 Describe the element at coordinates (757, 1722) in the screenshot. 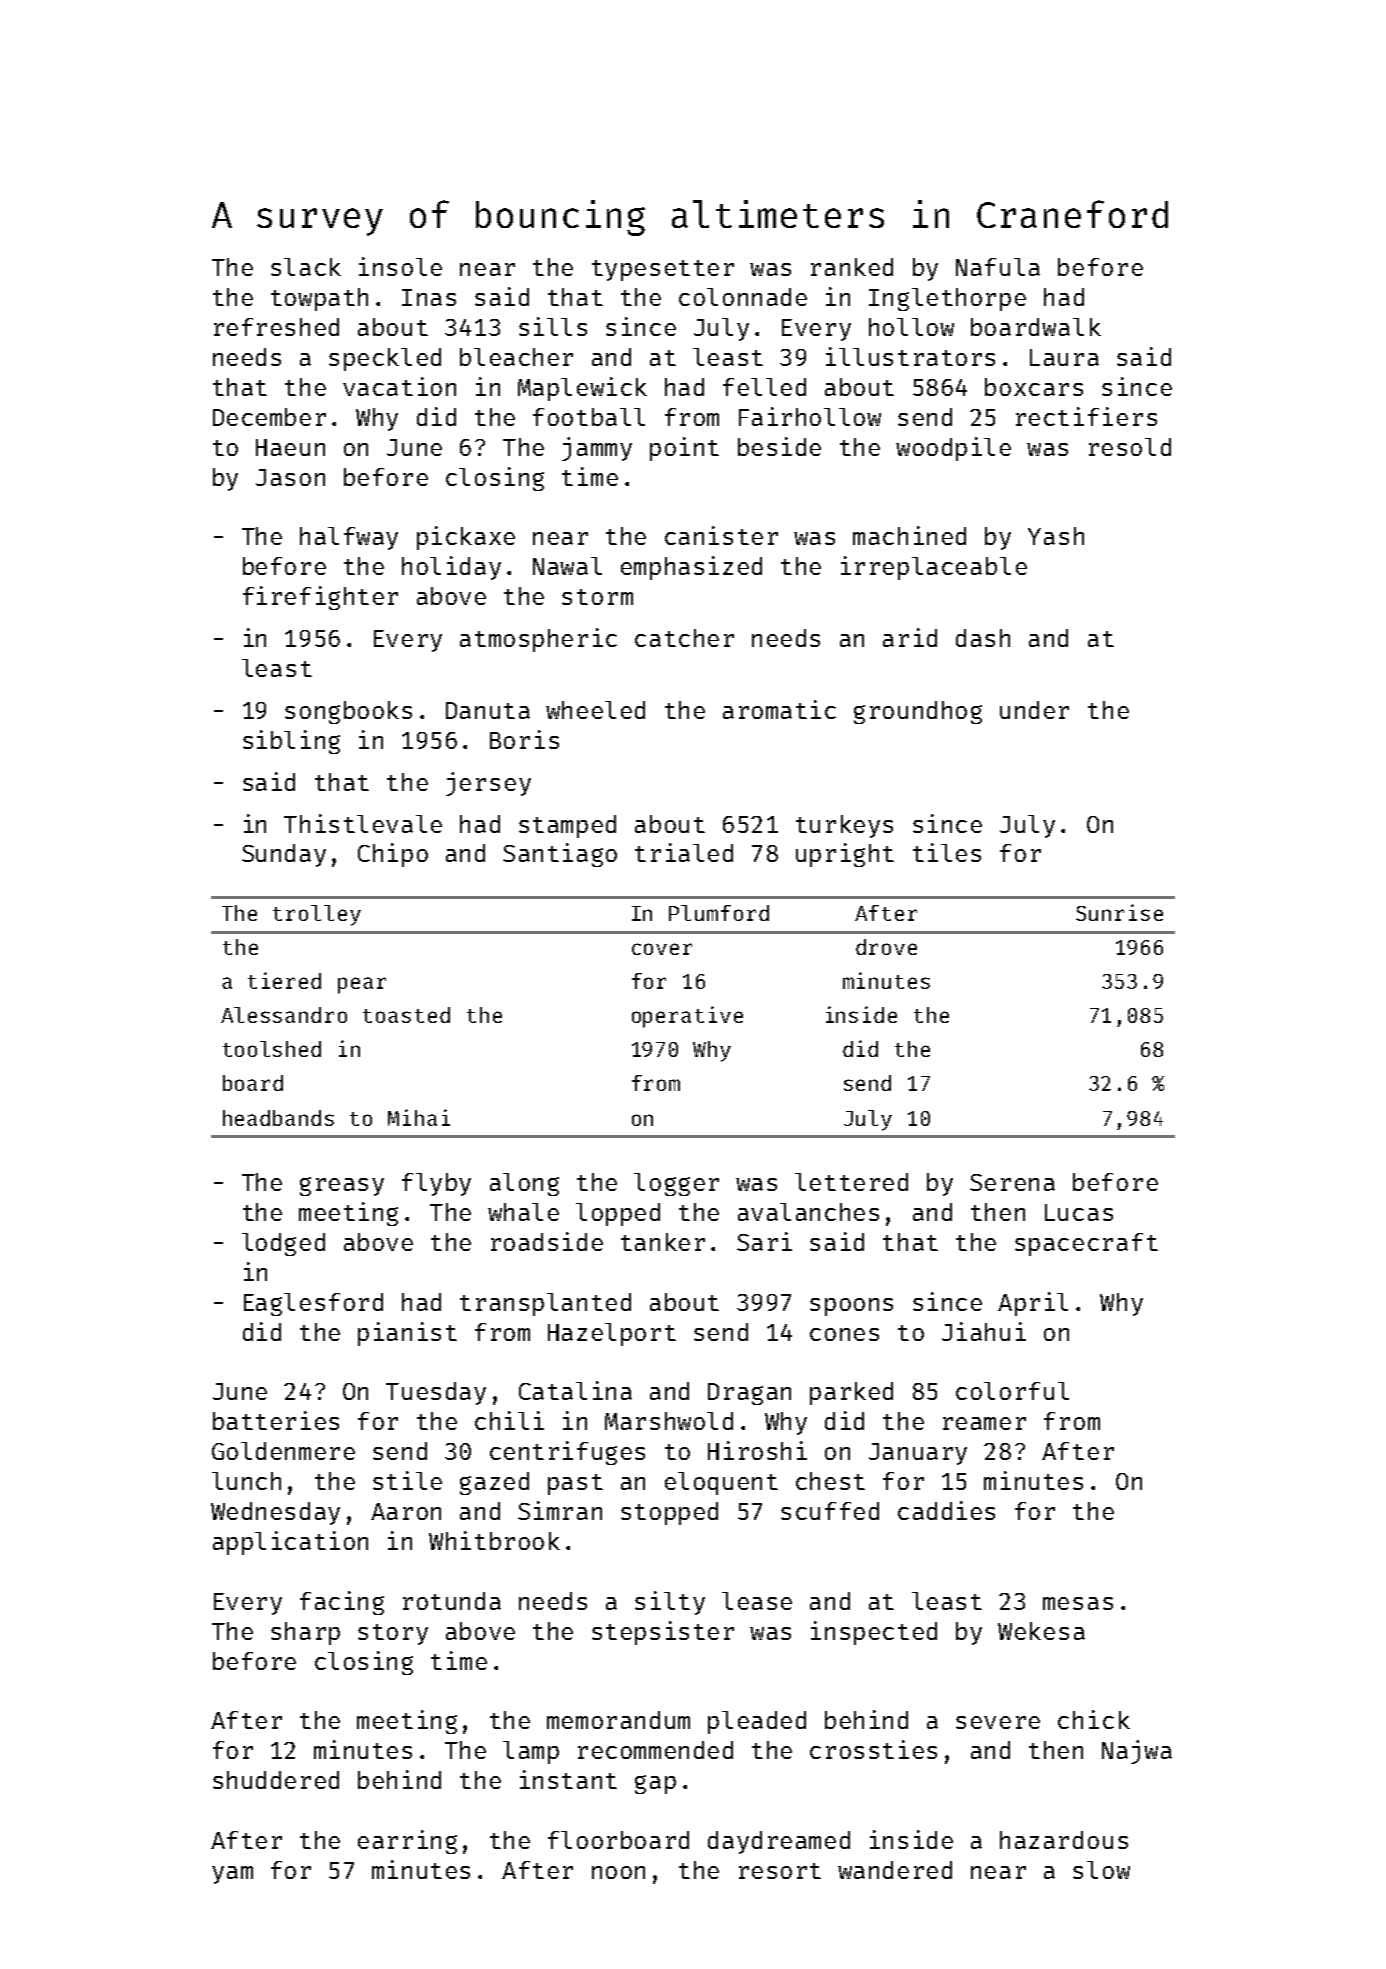

I see `pleaded` at that location.
